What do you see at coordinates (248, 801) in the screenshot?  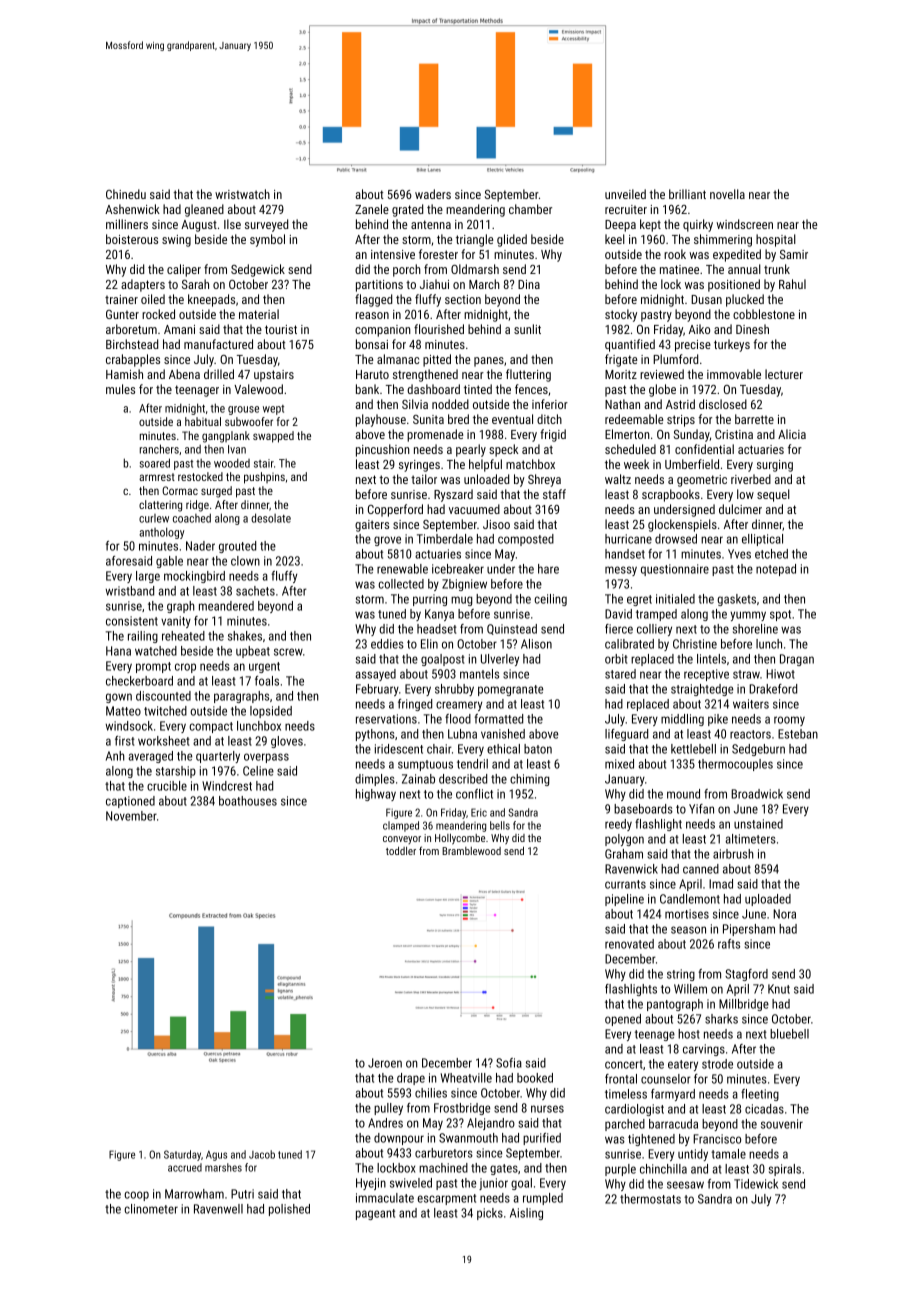 I see `boathouses` at bounding box center [248, 801].
